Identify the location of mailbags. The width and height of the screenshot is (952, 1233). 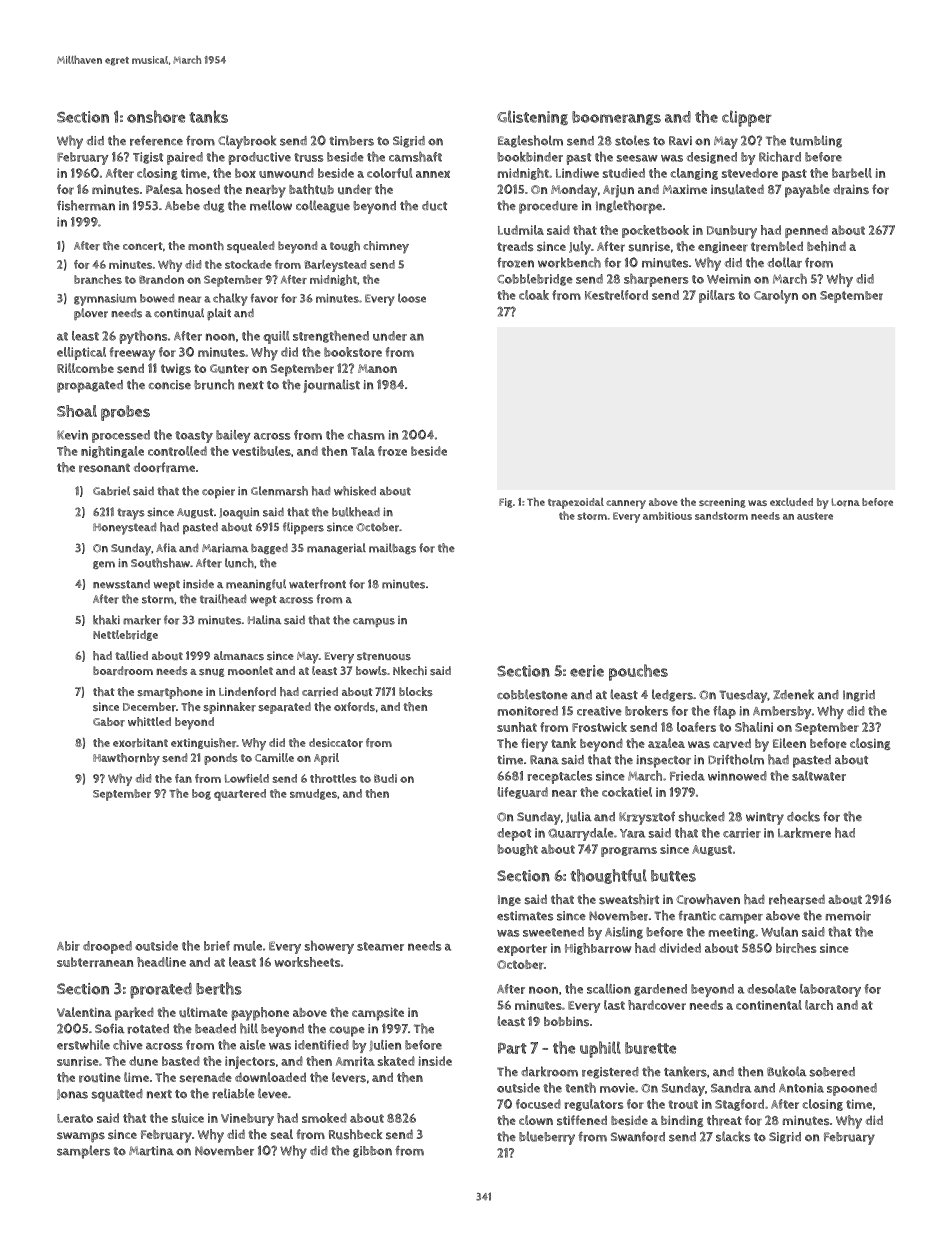
(392, 548).
